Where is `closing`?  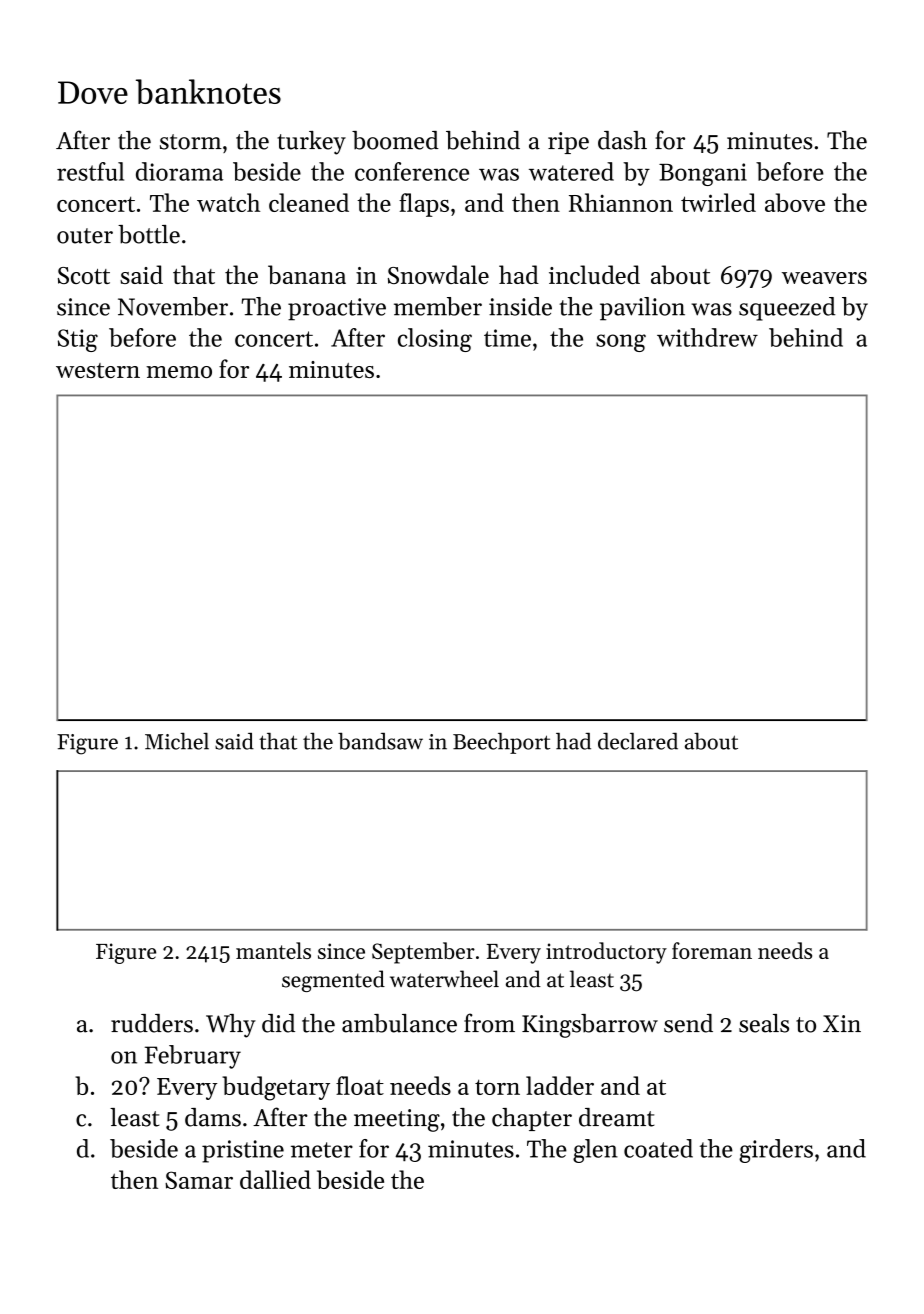 closing is located at coordinates (435, 340).
